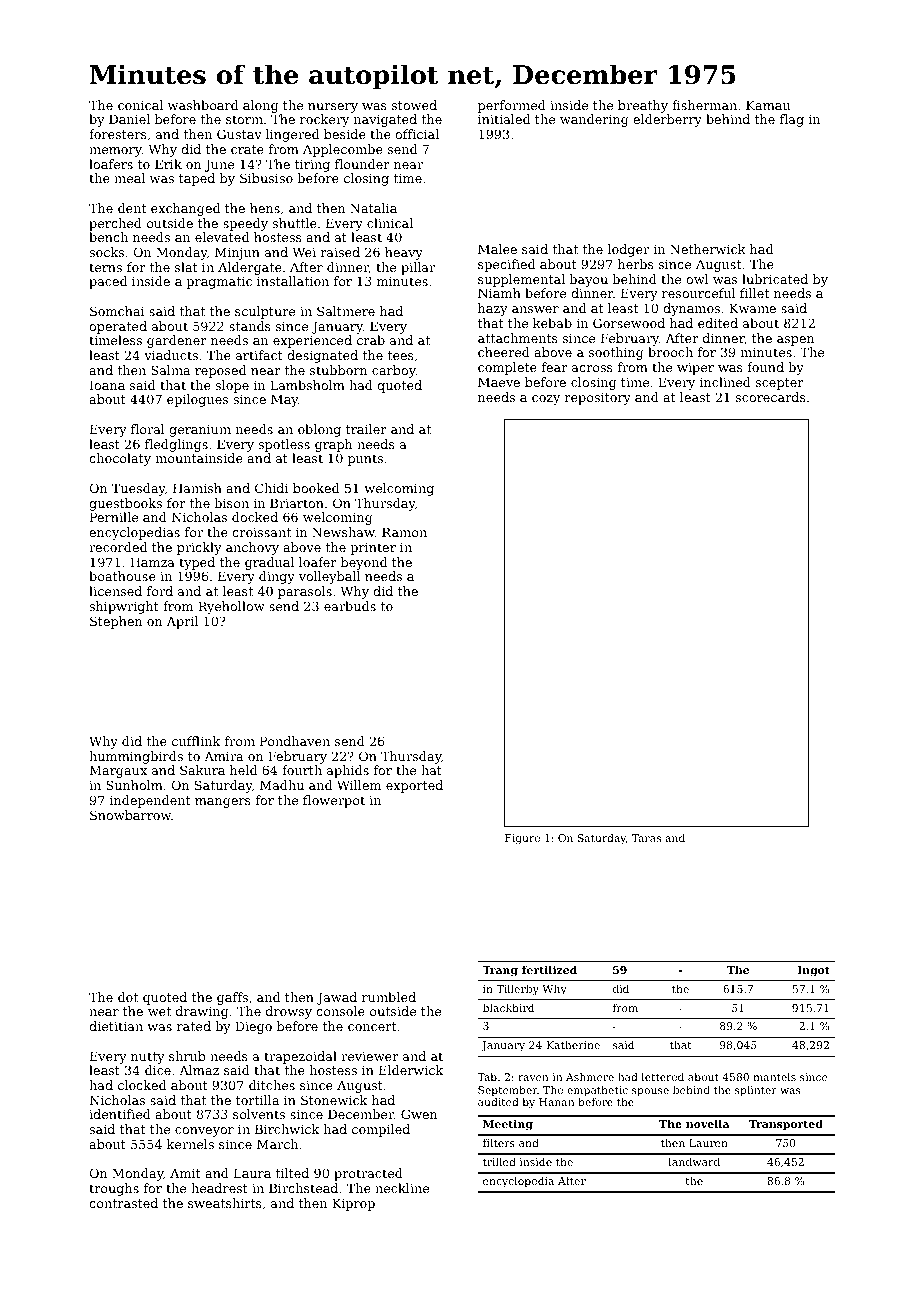 This document has width=924, height=1308. I want to click on wiper, so click(695, 369).
